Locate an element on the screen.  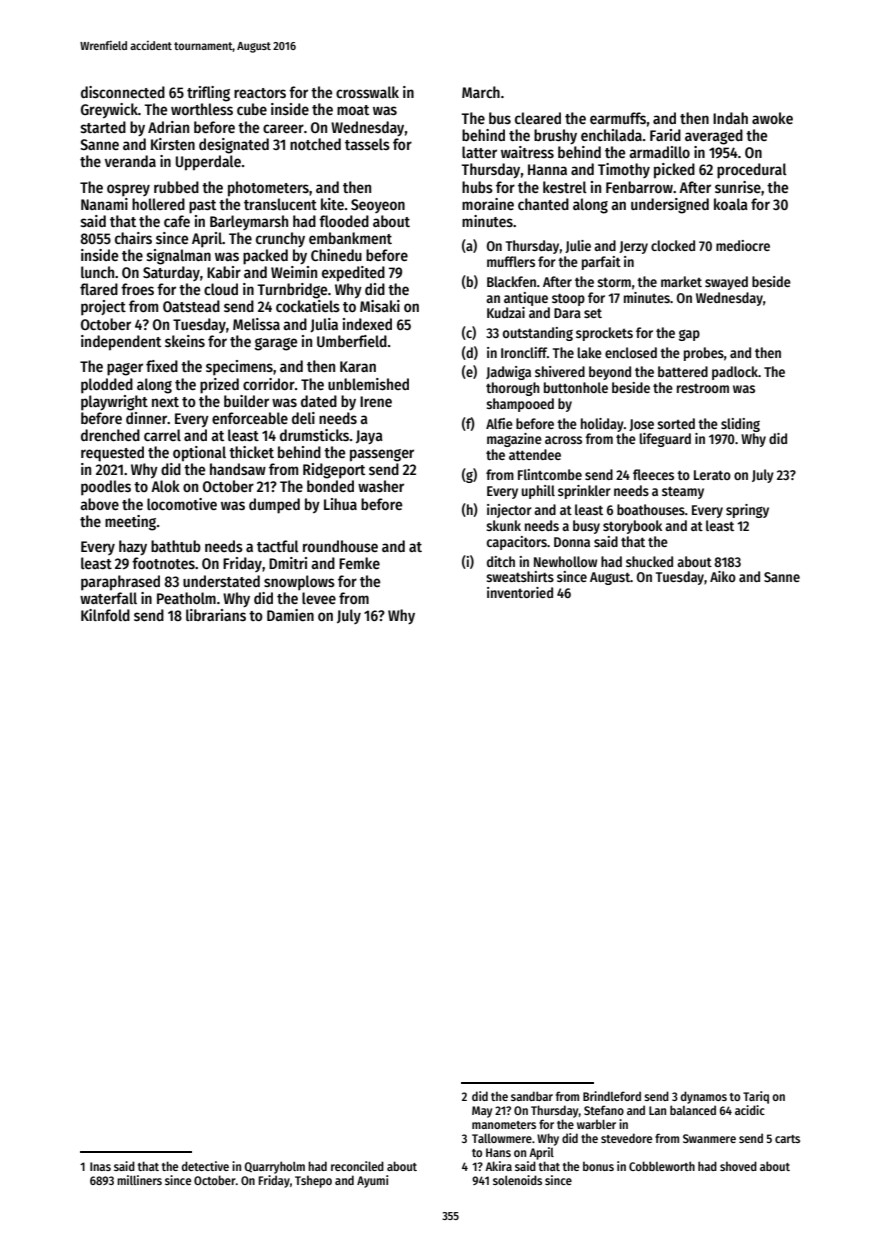
enclosed is located at coordinates (631, 352).
